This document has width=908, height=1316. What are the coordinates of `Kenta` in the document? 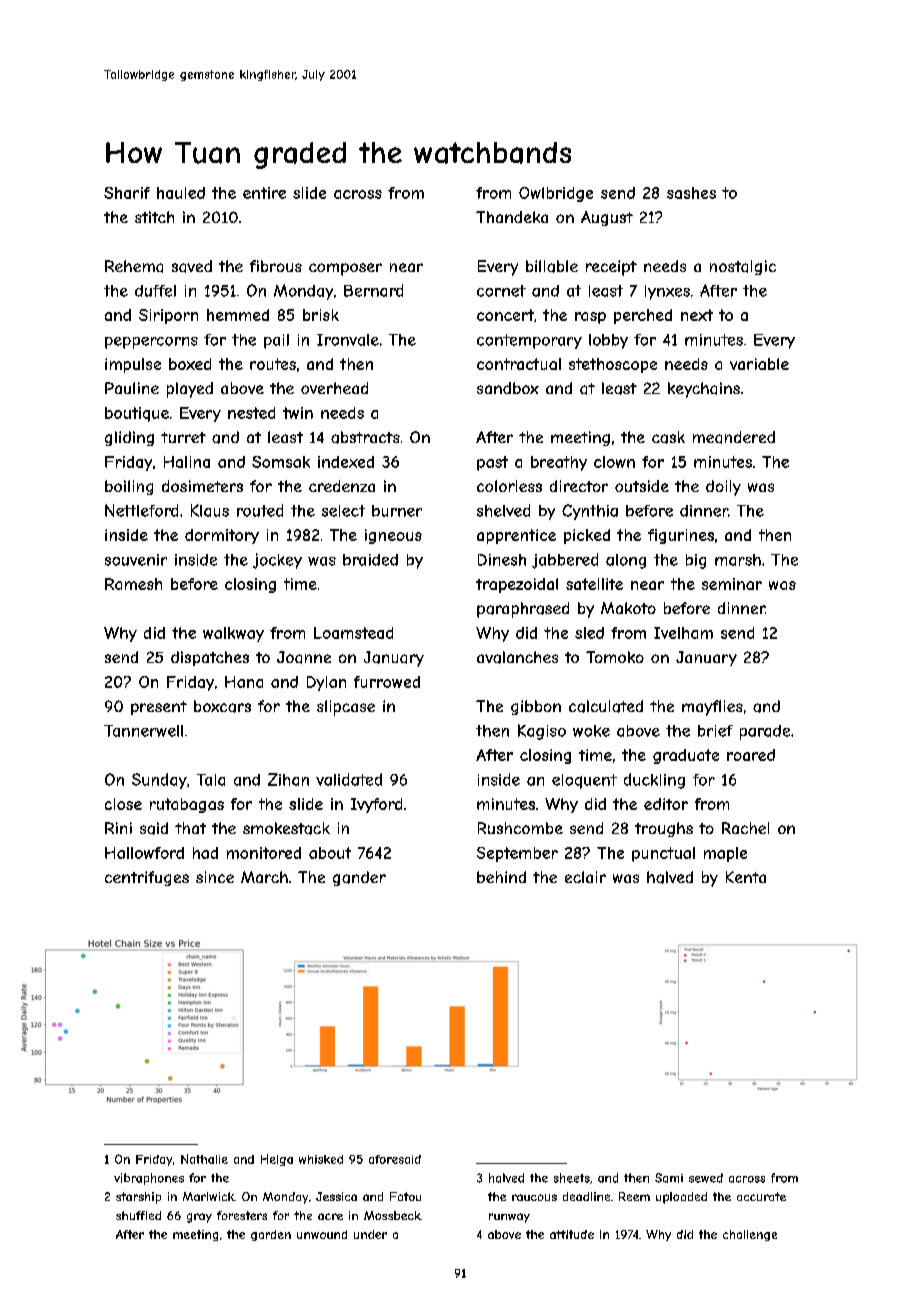 It's located at (746, 877).
